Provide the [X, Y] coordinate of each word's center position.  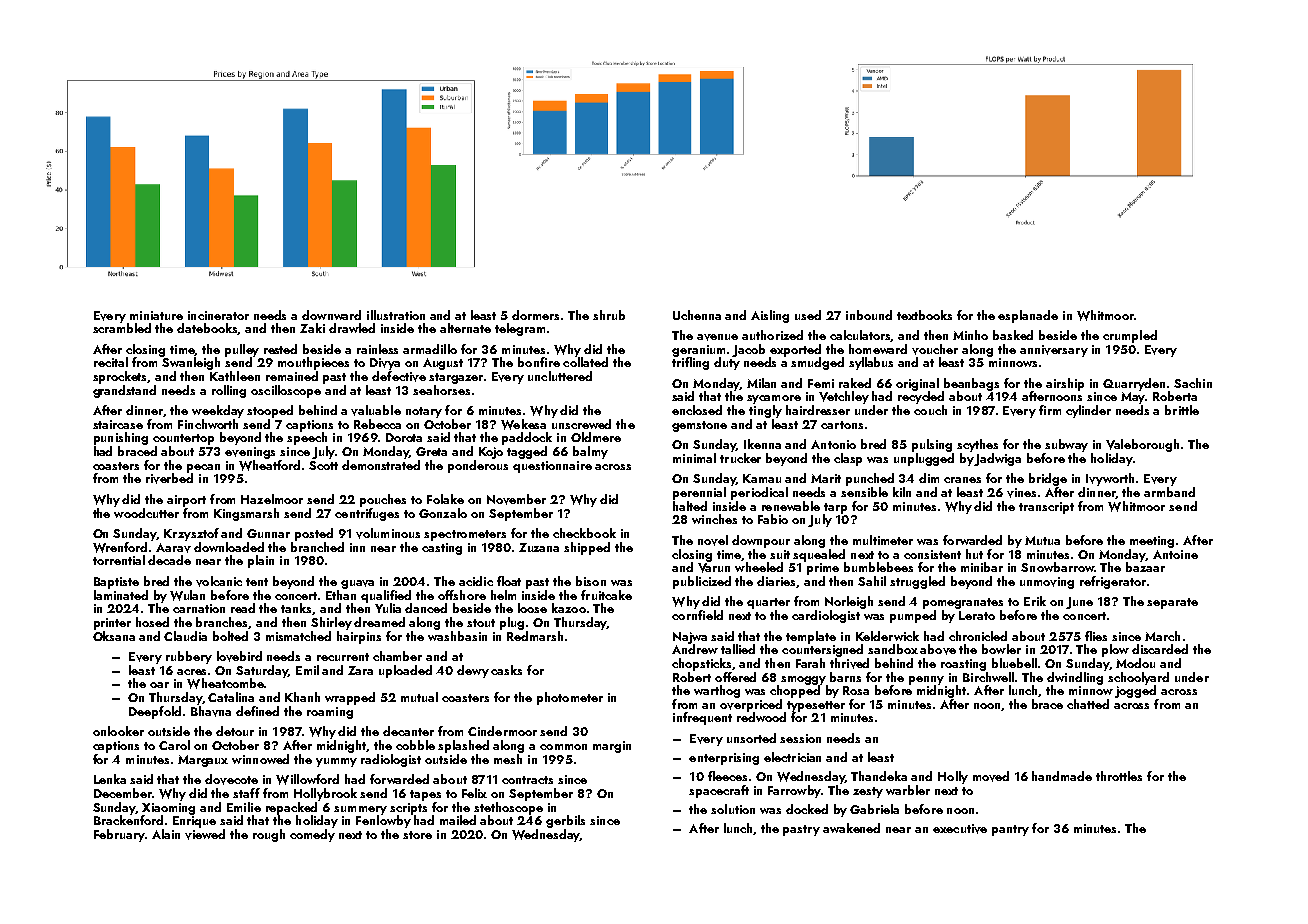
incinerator [218, 315]
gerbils [565, 821]
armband [1169, 492]
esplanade [1028, 316]
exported [795, 350]
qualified [386, 596]
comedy [312, 835]
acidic [476, 581]
